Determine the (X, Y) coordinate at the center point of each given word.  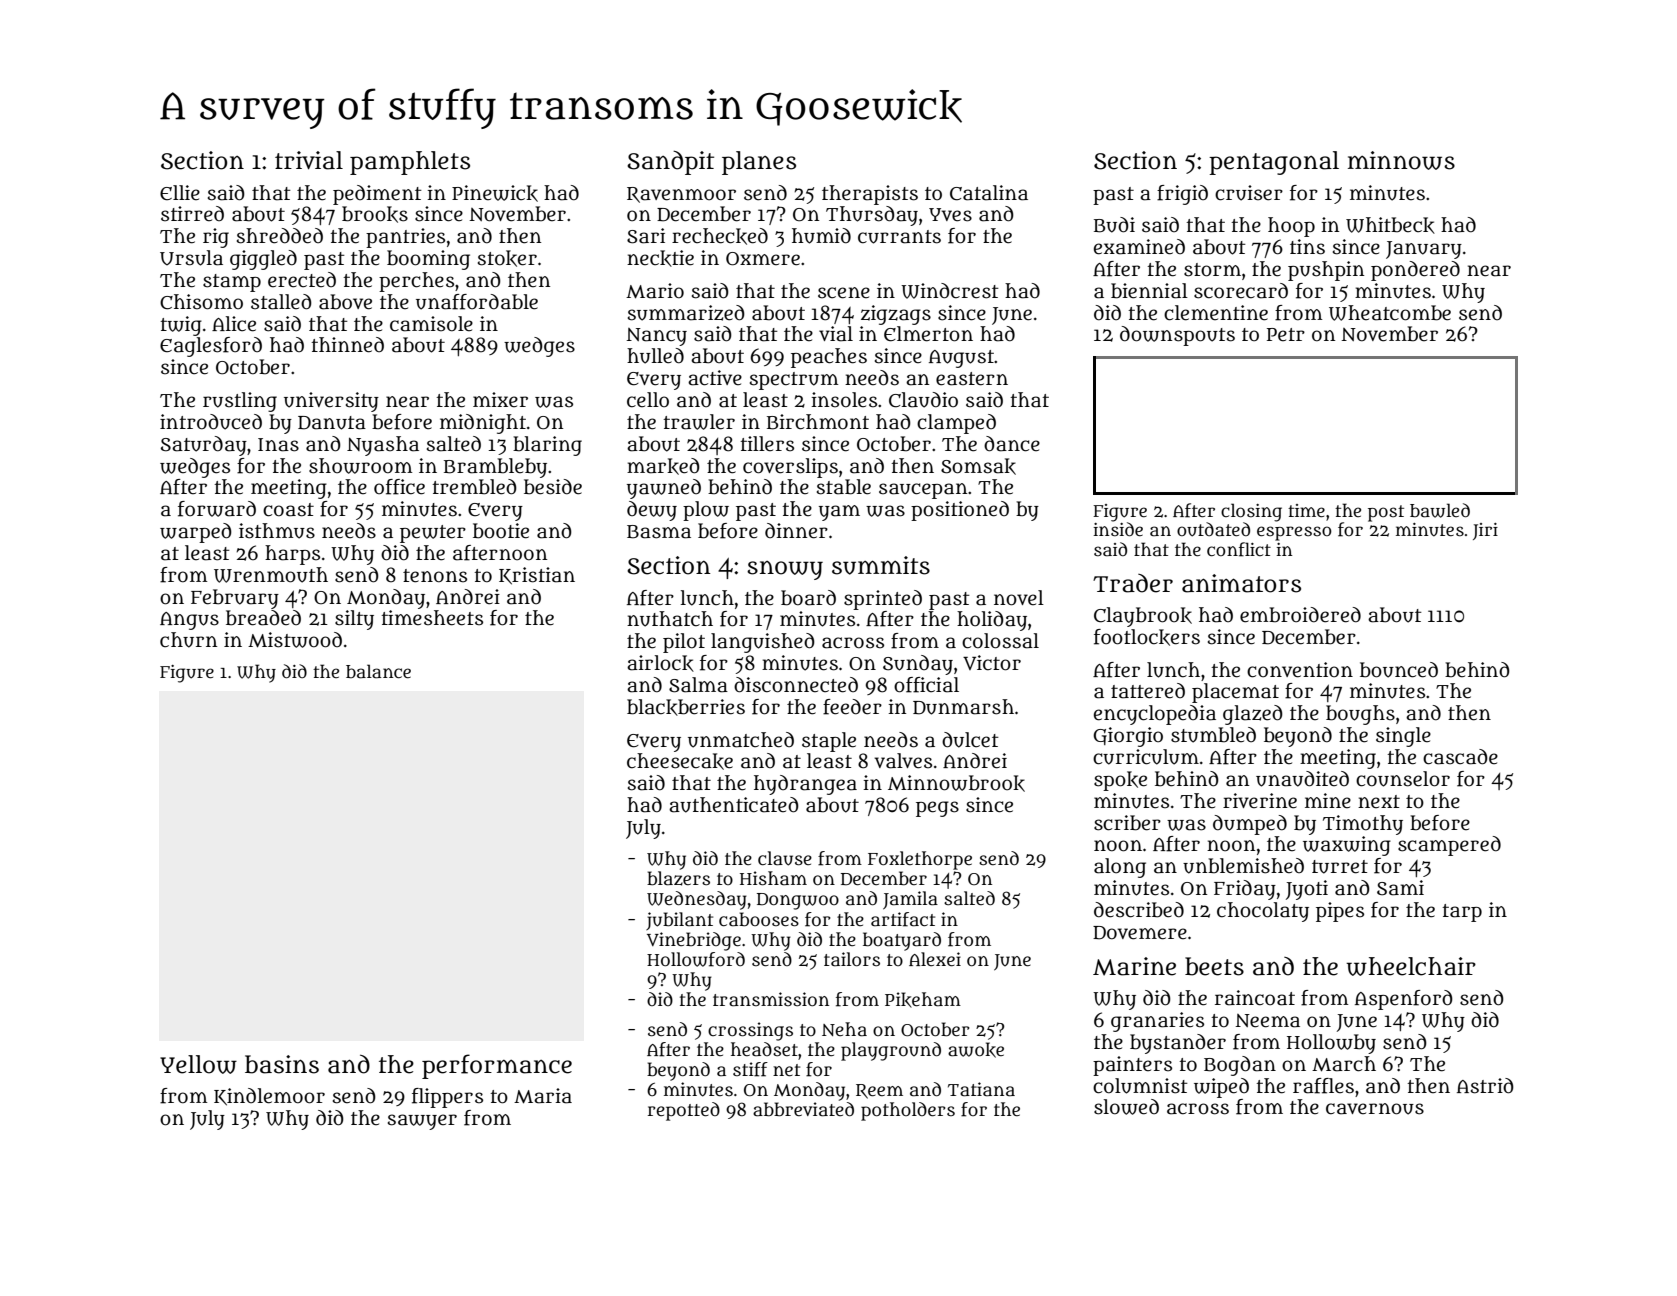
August (961, 359)
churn (188, 640)
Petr (1286, 335)
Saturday (204, 446)
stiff (750, 1069)
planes (759, 163)
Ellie (180, 193)
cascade (1460, 757)
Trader (1133, 583)
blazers (678, 878)
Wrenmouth (271, 575)
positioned (960, 511)
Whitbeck (1390, 225)
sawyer (422, 1122)
